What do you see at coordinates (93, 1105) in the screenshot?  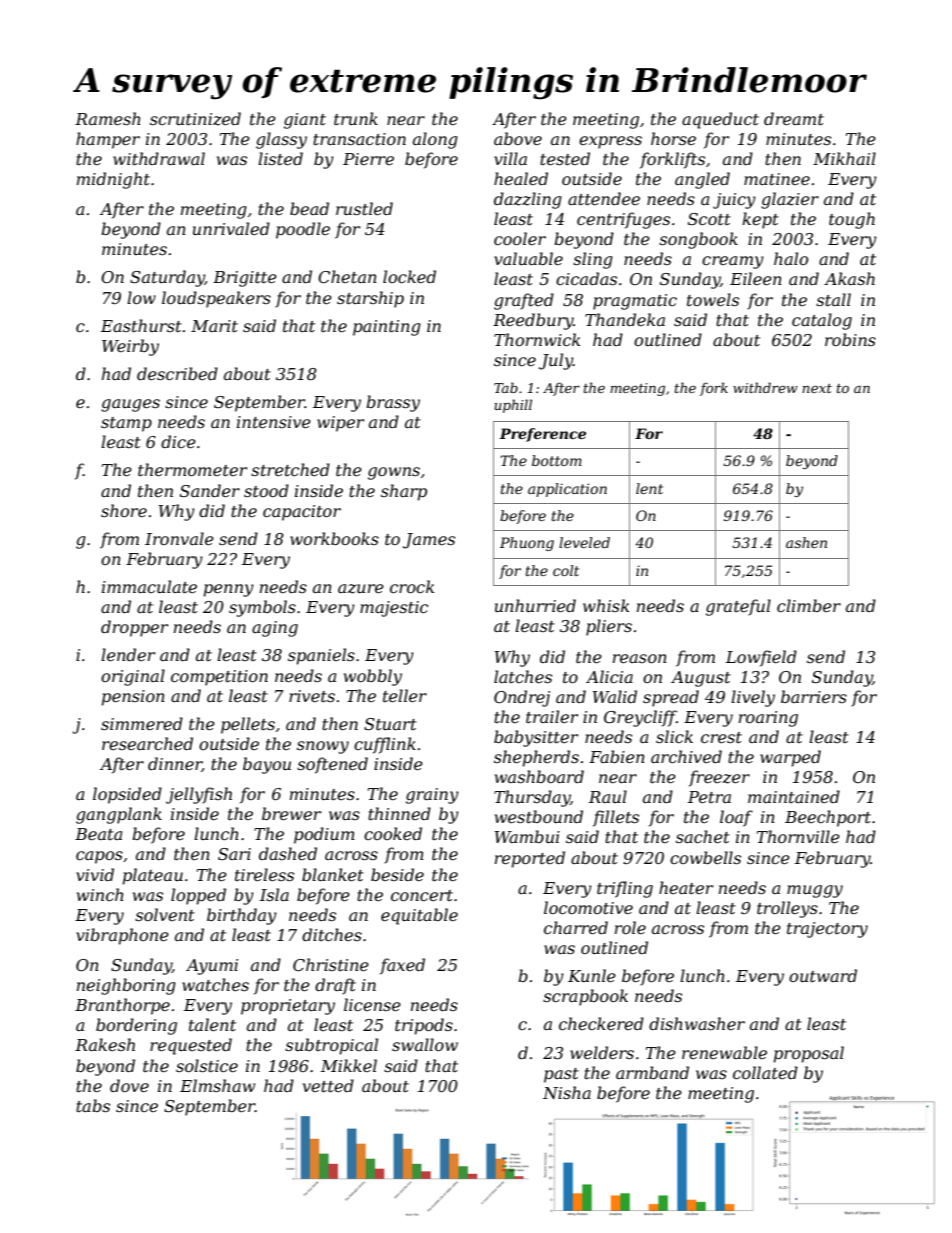 I see `tabs` at bounding box center [93, 1105].
